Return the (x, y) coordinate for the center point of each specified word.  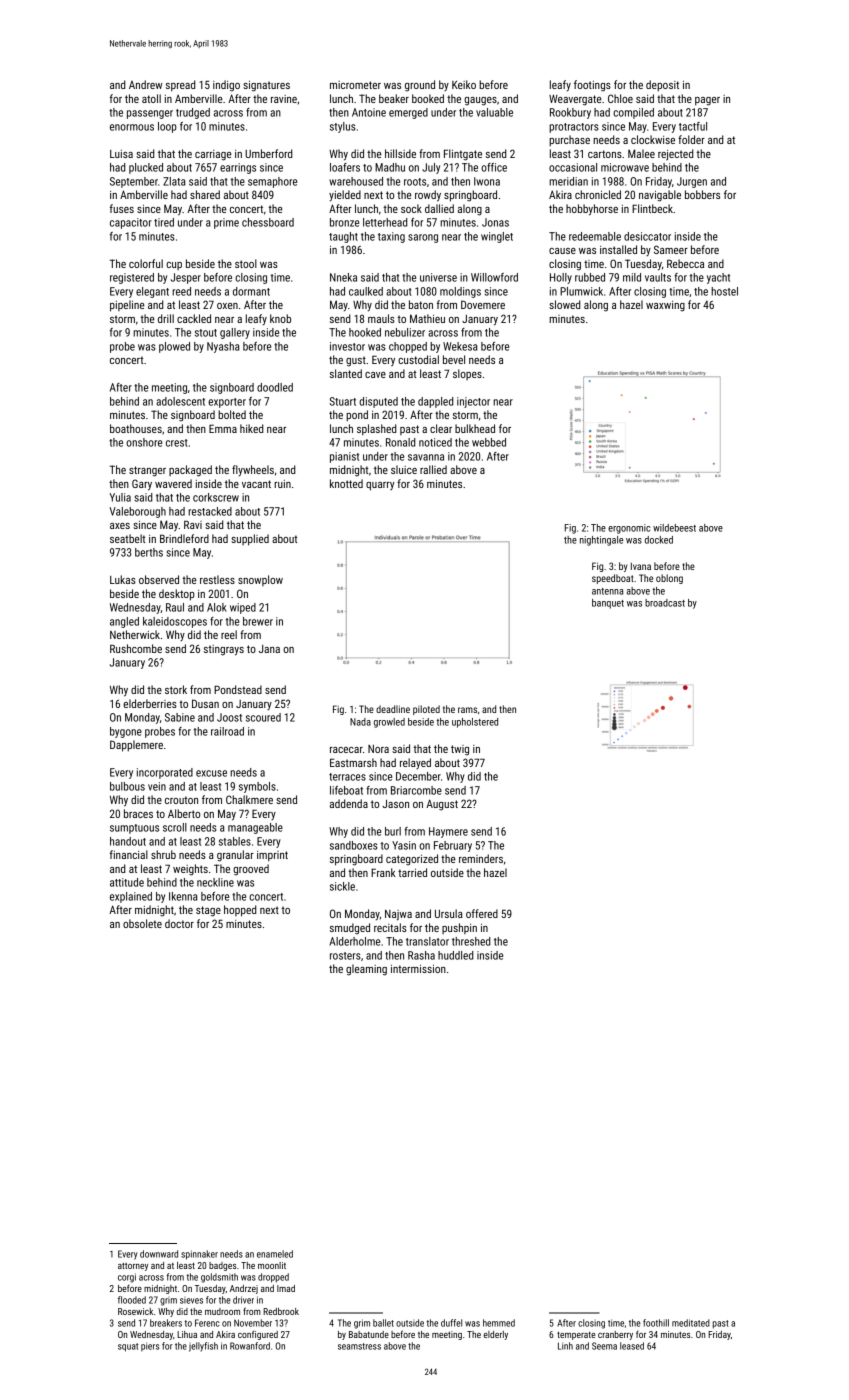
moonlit (272, 1265)
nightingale (601, 541)
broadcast (665, 603)
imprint (272, 856)
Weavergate (575, 100)
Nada (360, 722)
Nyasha (223, 347)
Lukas (123, 579)
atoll (151, 98)
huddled (455, 955)
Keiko (464, 84)
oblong (669, 579)
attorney (133, 1267)
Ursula (449, 913)
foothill (656, 1323)
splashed (376, 430)
